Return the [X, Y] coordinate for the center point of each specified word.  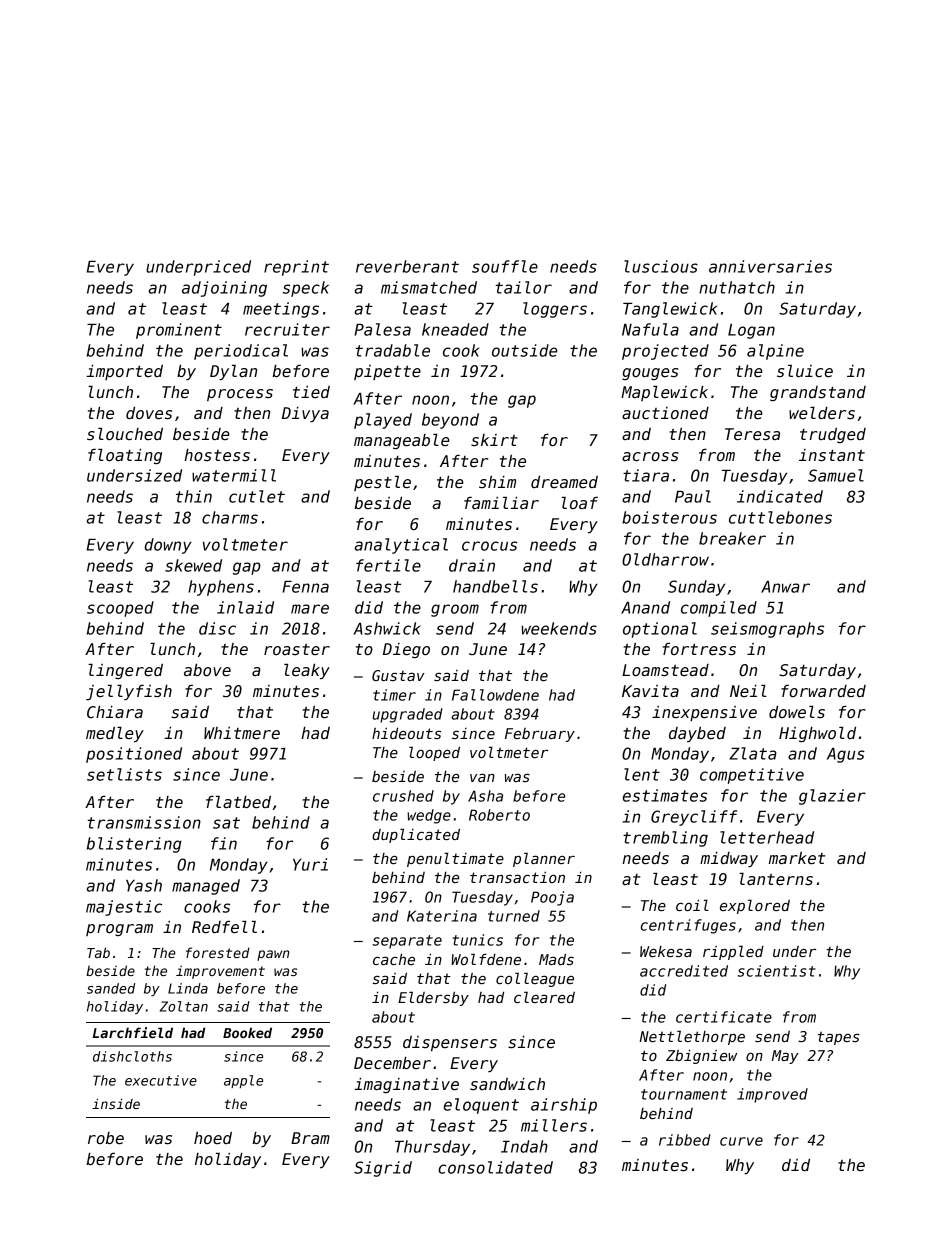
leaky [307, 672]
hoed [213, 1138]
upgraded [407, 715]
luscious [661, 266]
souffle [505, 266]
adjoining [224, 289]
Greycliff [694, 818]
